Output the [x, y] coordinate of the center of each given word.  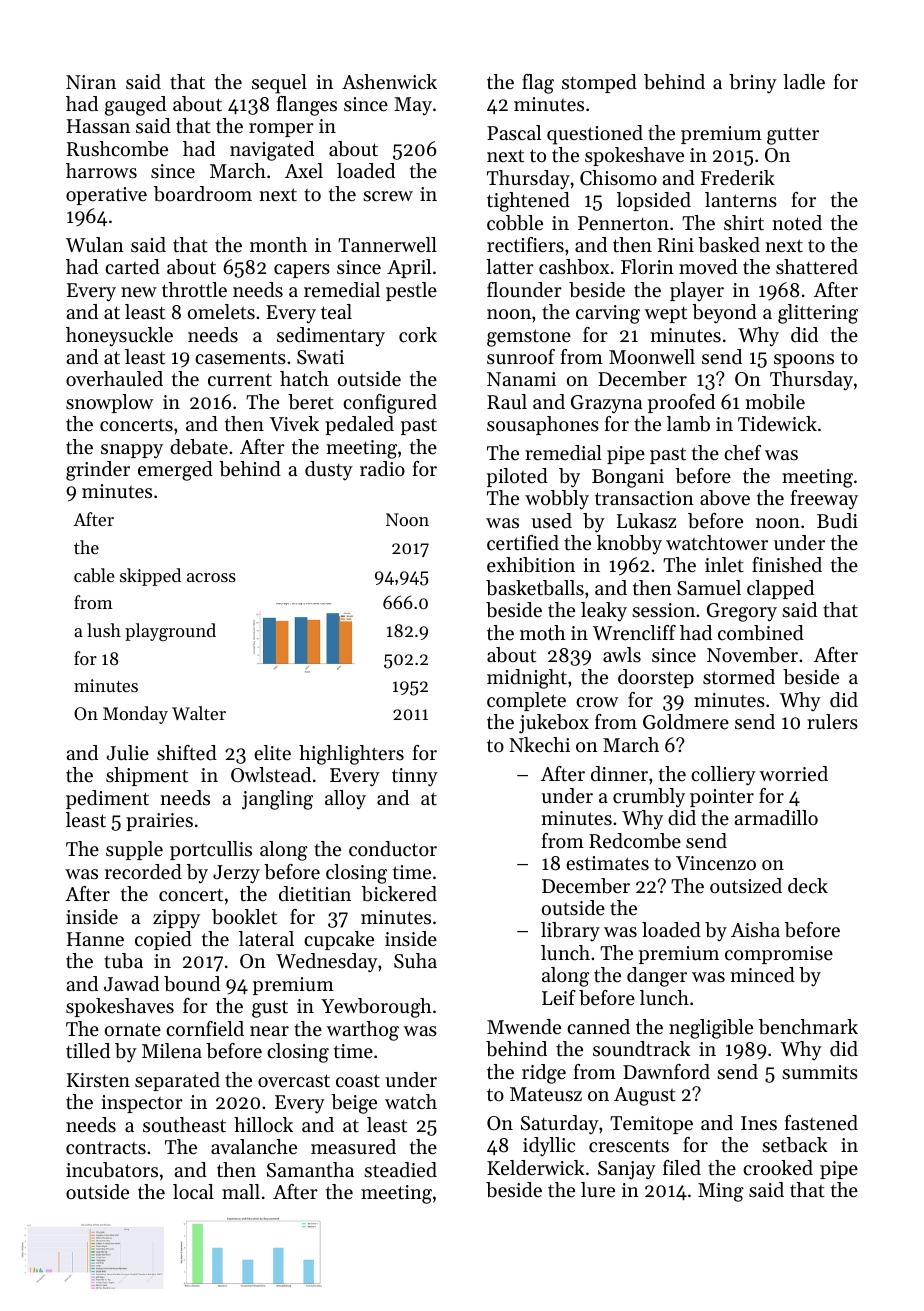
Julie [127, 753]
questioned [595, 135]
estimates [607, 863]
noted [797, 223]
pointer [722, 798]
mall [241, 1191]
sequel [279, 84]
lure [598, 1190]
